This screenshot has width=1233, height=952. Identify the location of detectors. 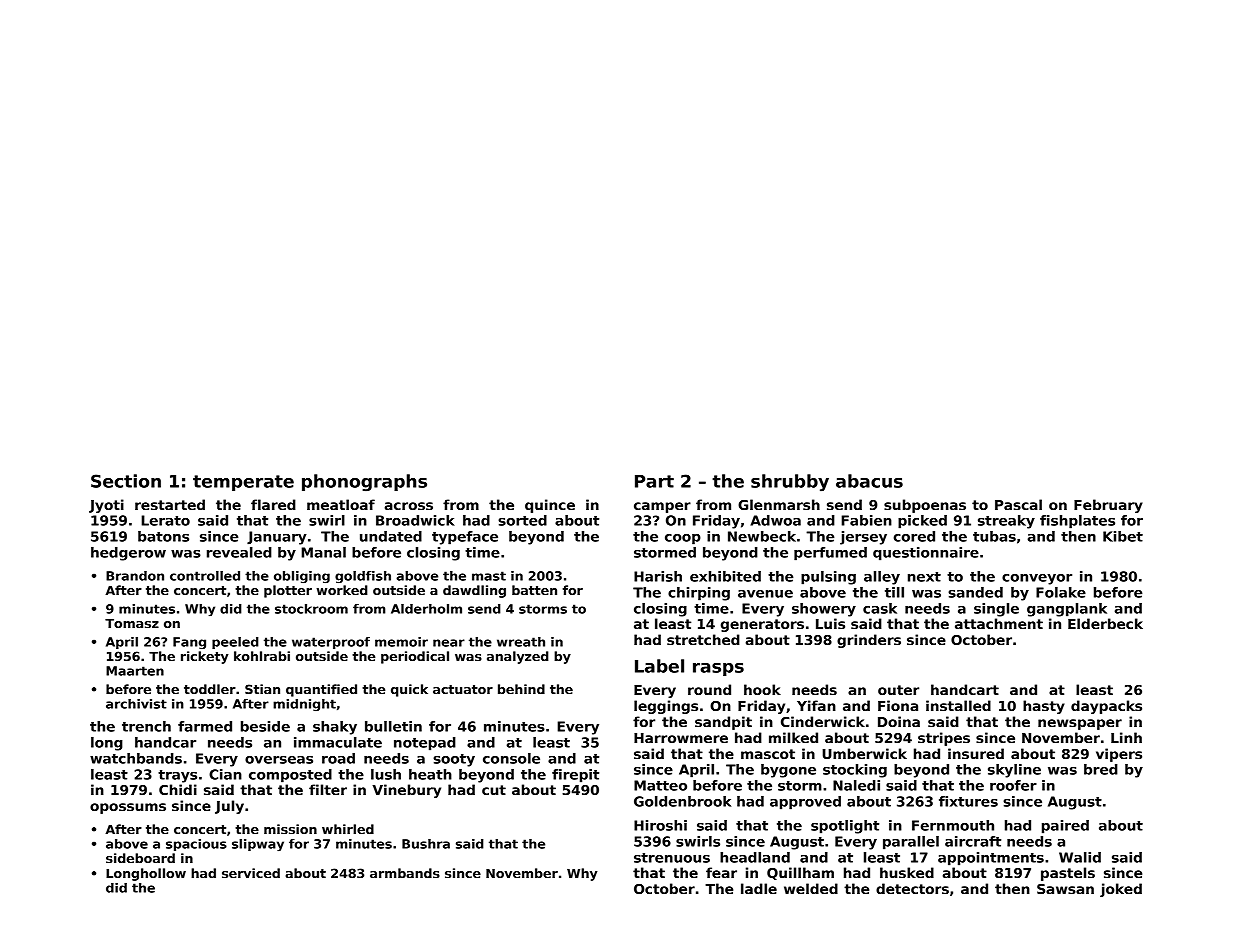
(912, 888).
